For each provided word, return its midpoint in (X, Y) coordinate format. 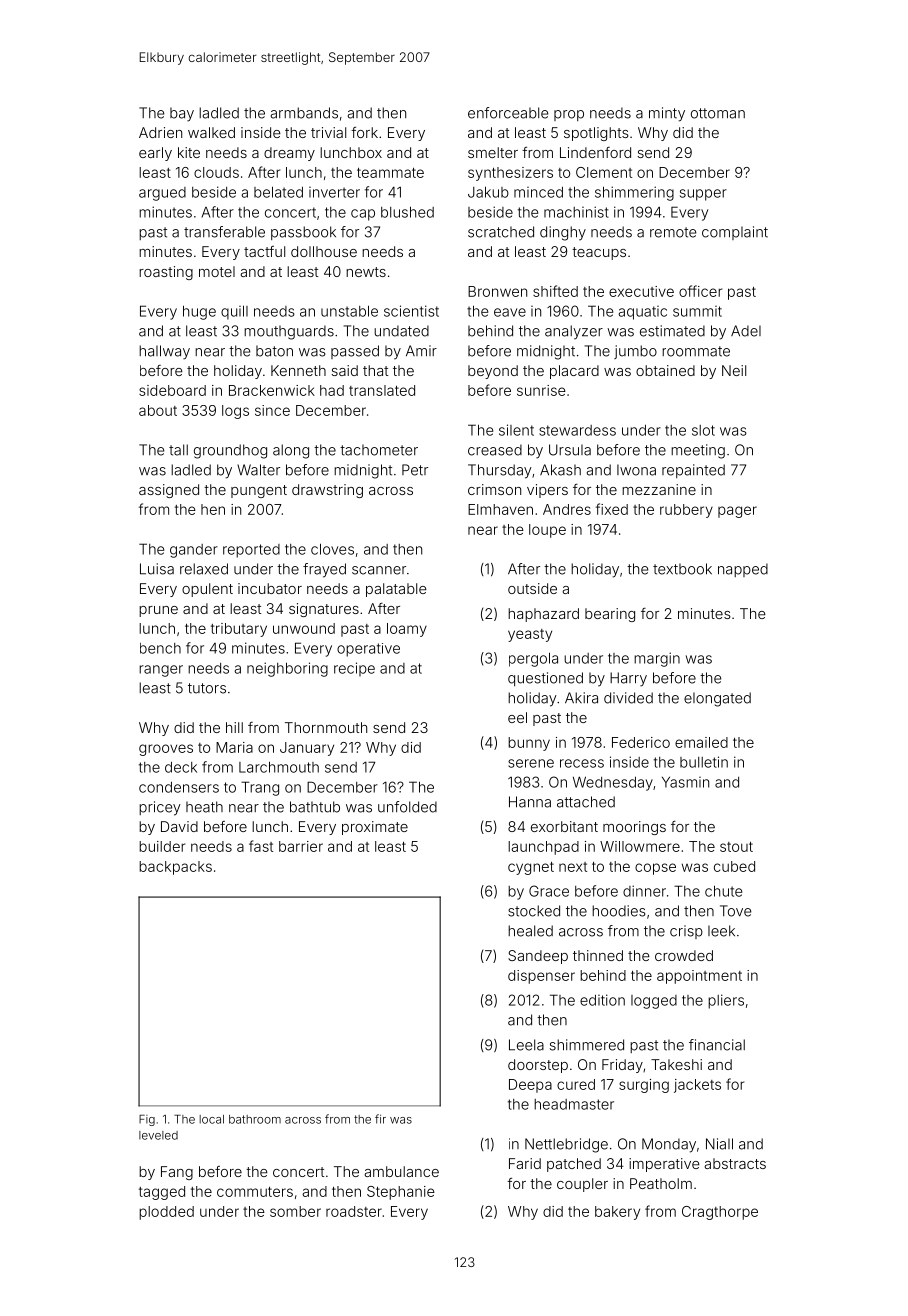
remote (673, 232)
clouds (216, 172)
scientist (411, 311)
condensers (179, 787)
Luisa (157, 569)
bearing (610, 615)
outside (532, 588)
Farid (525, 1163)
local (211, 1119)
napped (743, 570)
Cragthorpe (720, 1213)
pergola (533, 659)
